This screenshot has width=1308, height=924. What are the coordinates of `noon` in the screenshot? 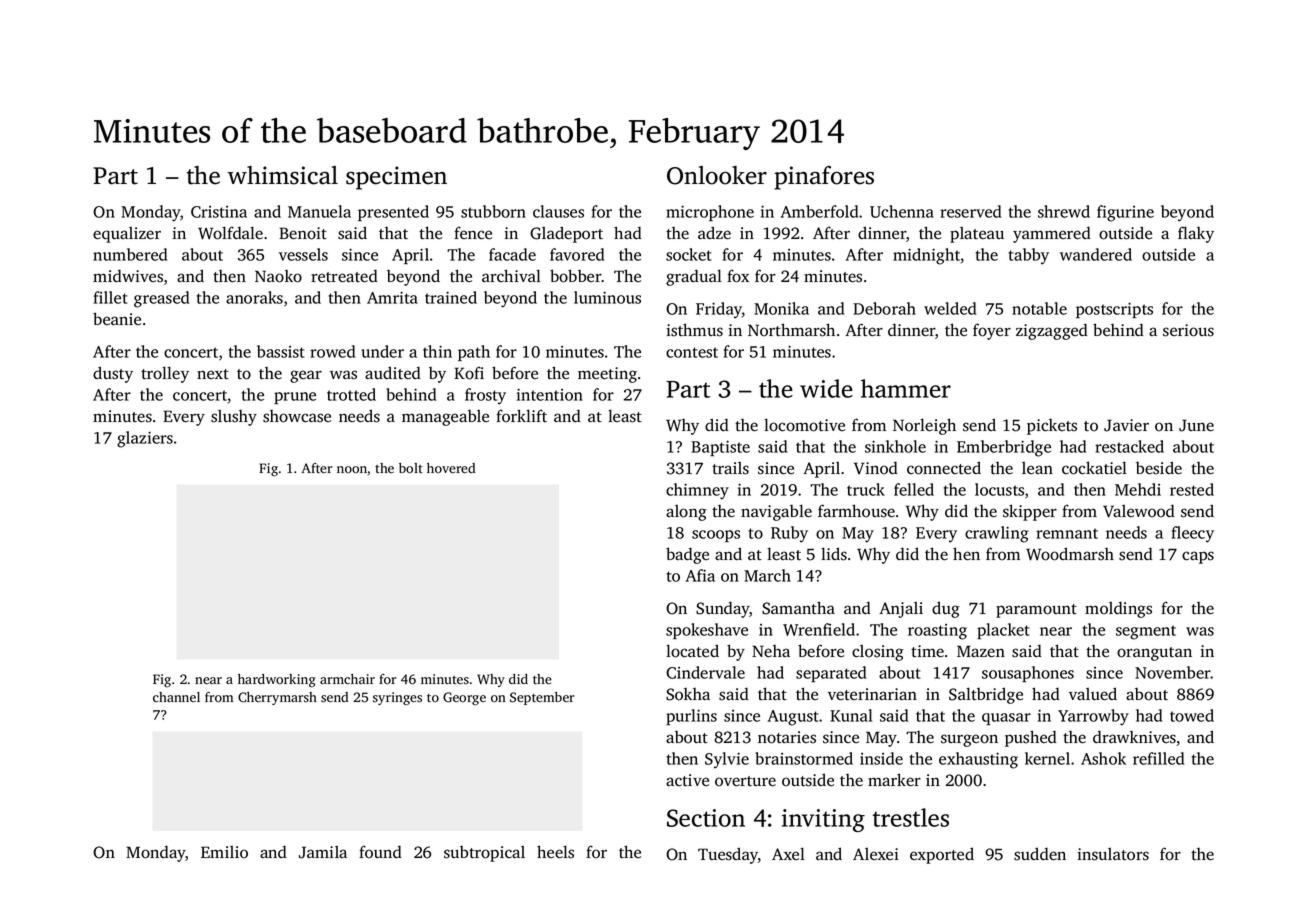 It's located at (352, 470).
